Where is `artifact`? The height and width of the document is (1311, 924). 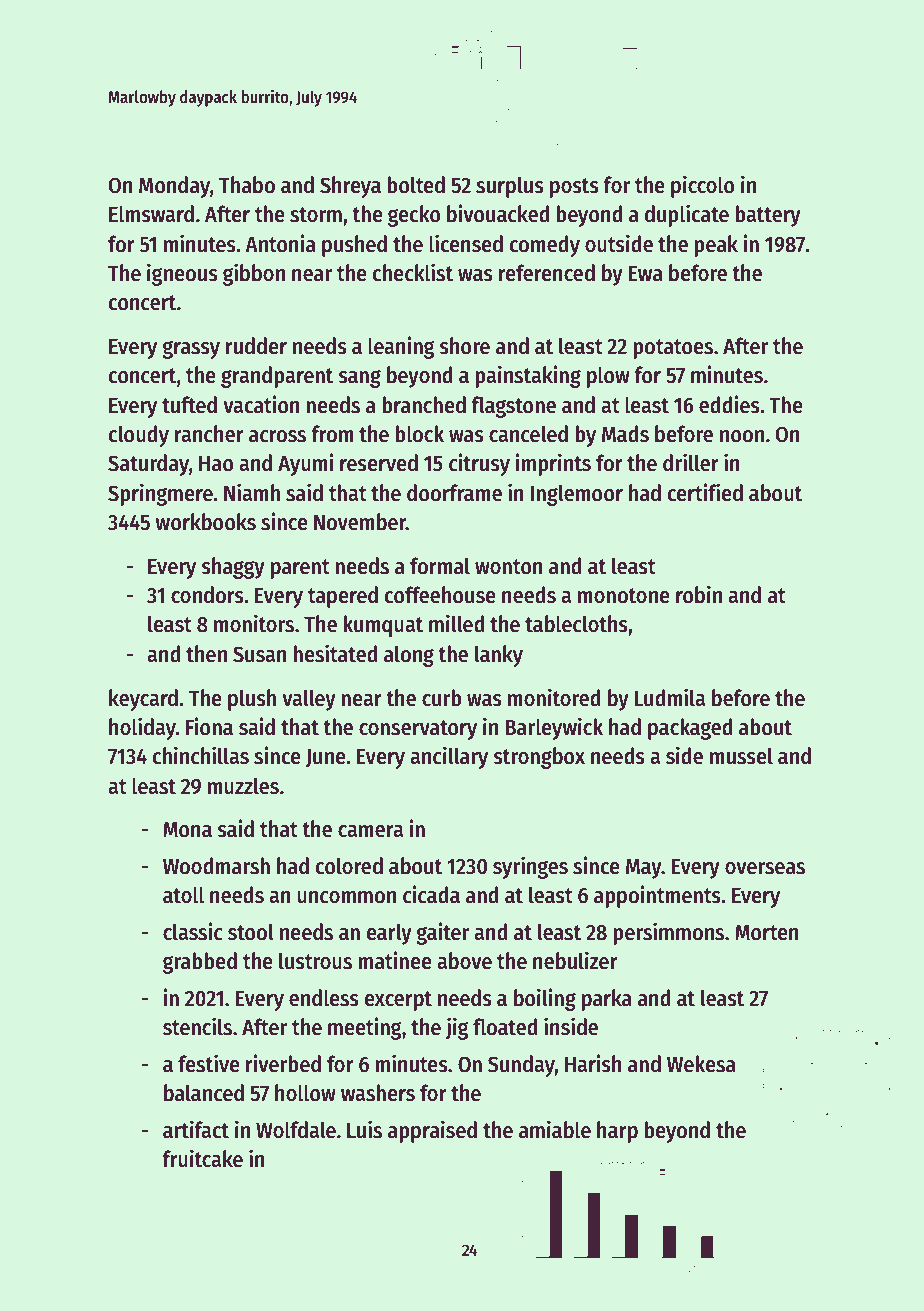 artifact is located at coordinates (196, 1129).
